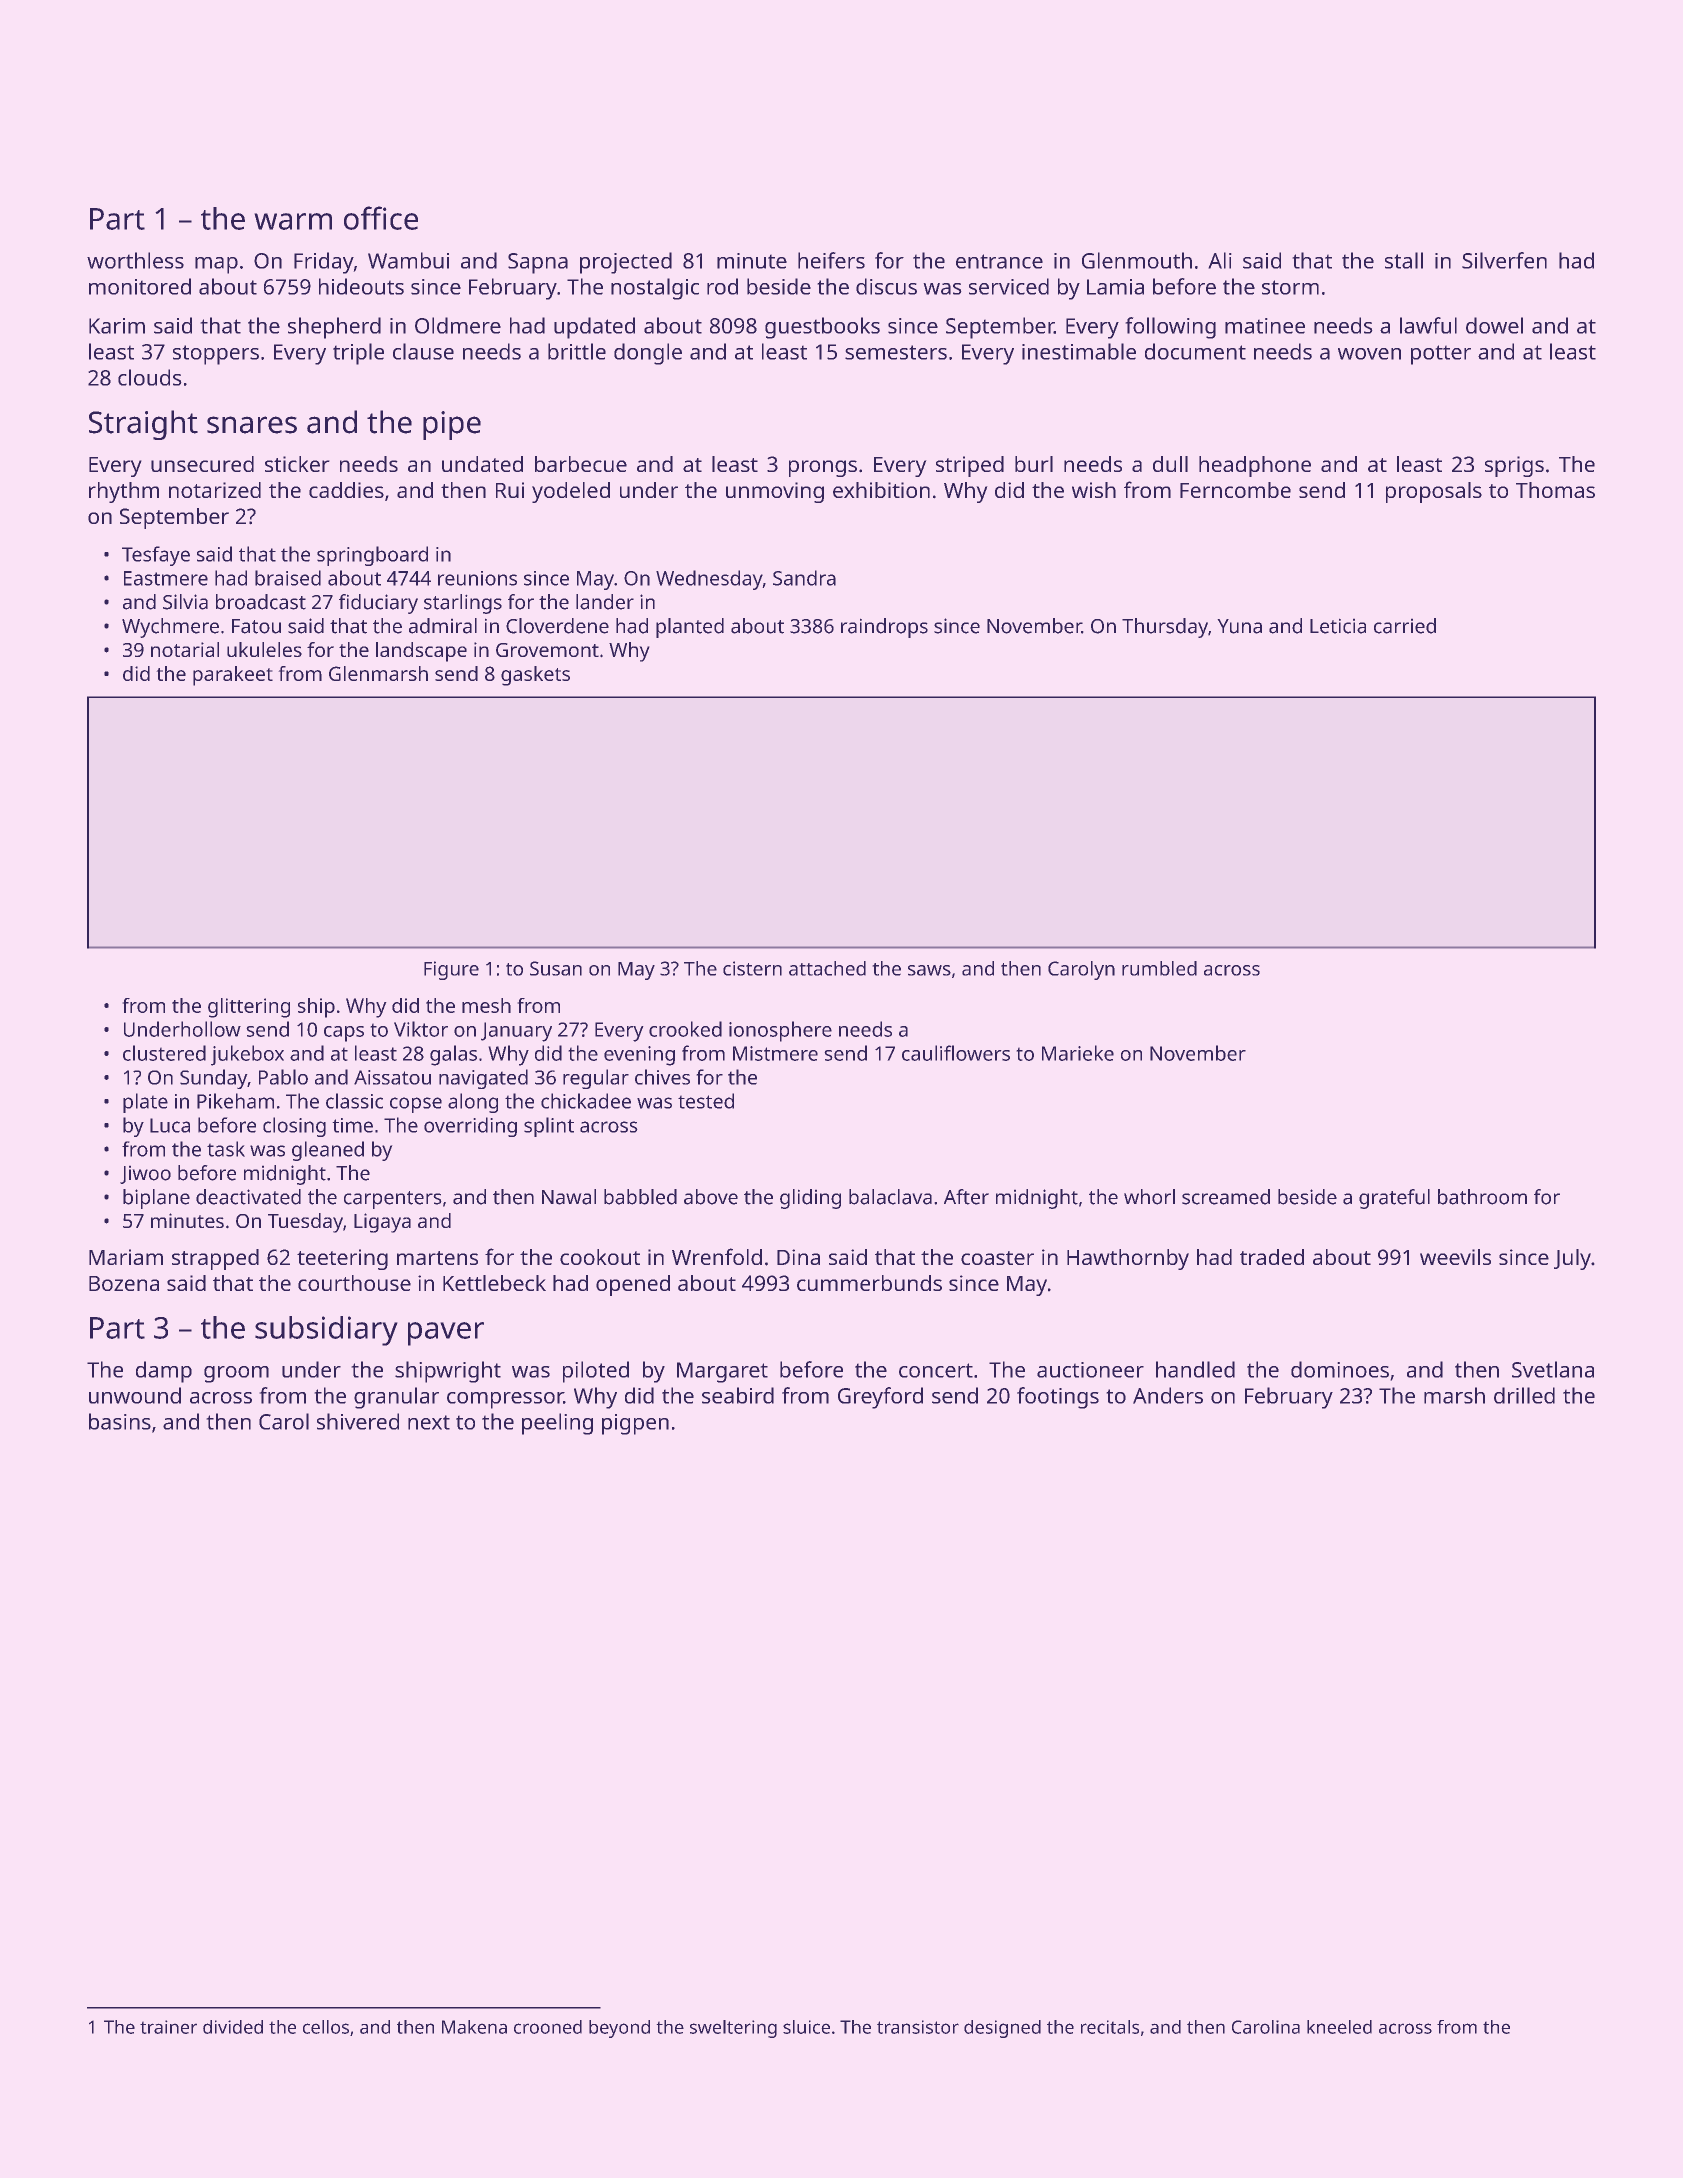 The width and height of the screenshot is (1683, 2178). I want to click on seabird, so click(738, 1395).
